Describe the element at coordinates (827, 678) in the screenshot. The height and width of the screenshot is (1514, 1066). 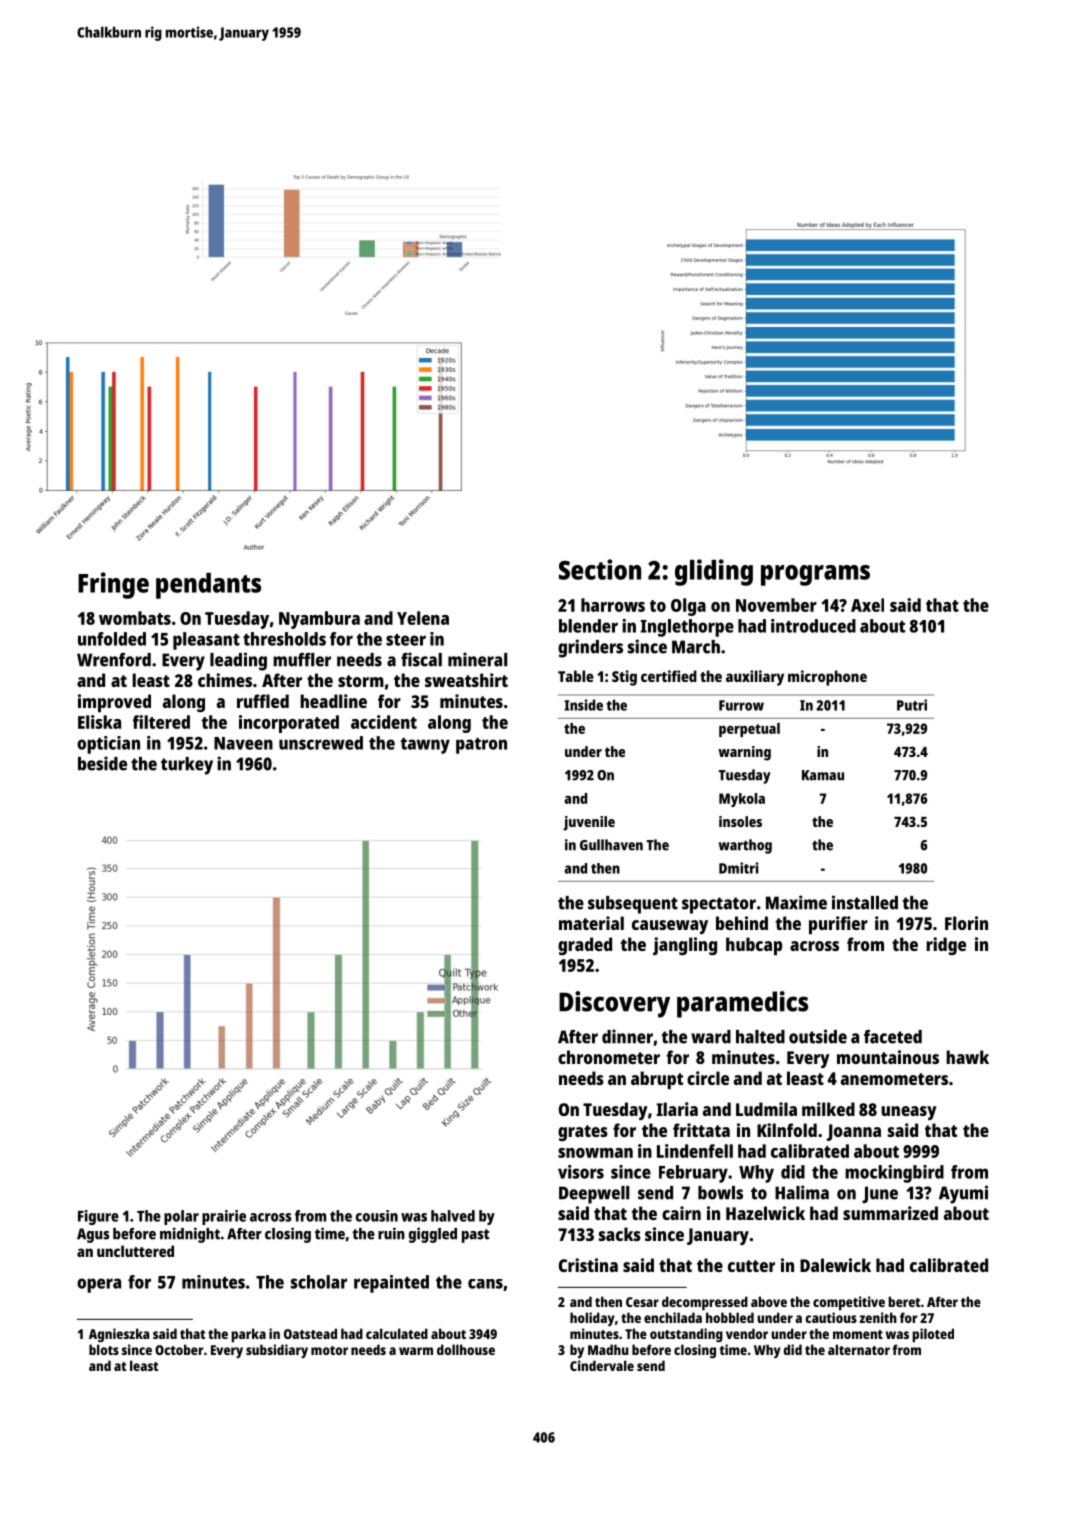
I see `microphone` at that location.
